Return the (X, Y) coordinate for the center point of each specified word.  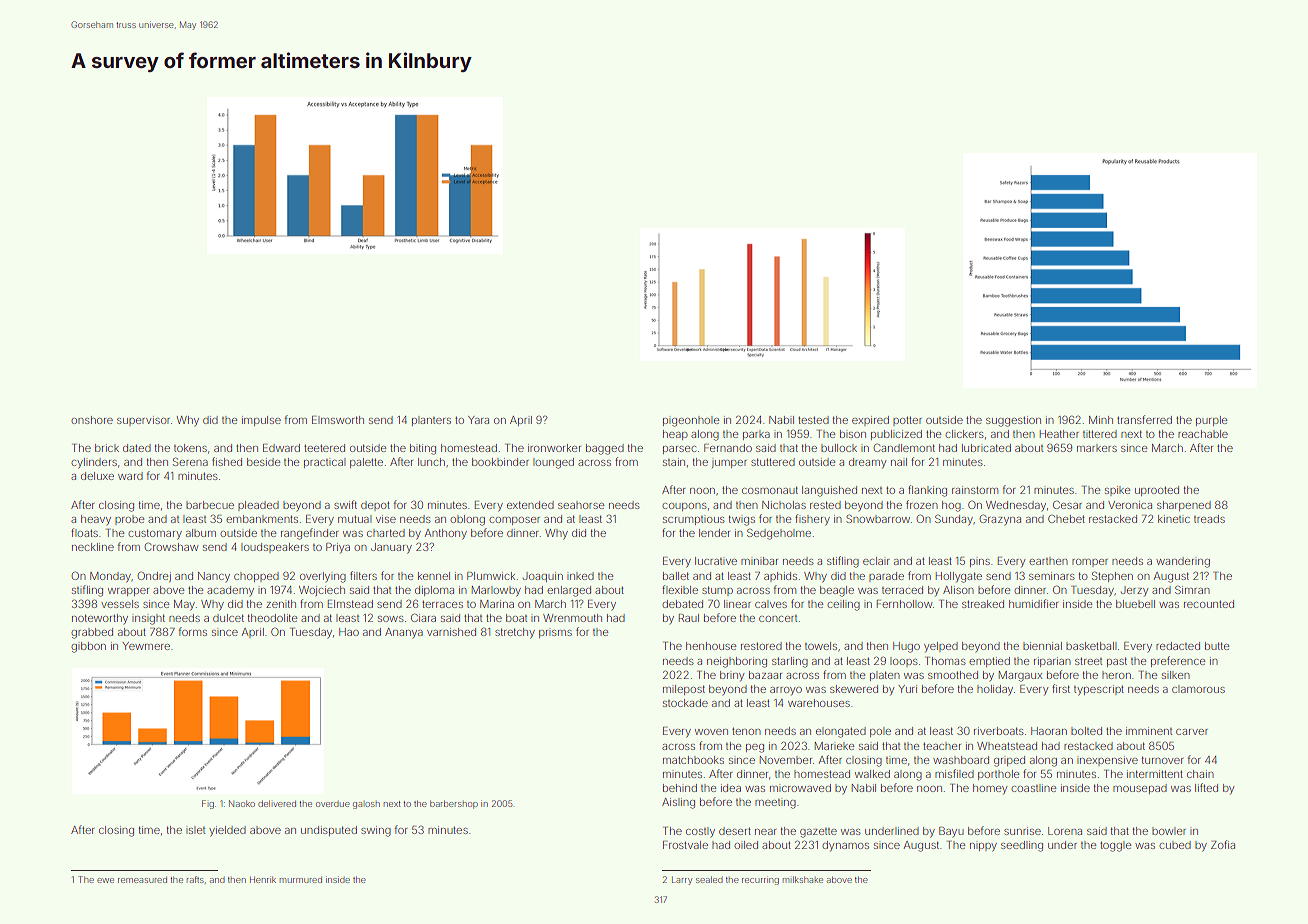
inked (580, 576)
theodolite (272, 618)
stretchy (515, 633)
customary (155, 534)
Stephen (1112, 576)
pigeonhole (691, 421)
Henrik (263, 879)
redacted (1178, 646)
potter (907, 421)
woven (711, 732)
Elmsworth (338, 420)
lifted (1206, 787)
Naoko (242, 803)
